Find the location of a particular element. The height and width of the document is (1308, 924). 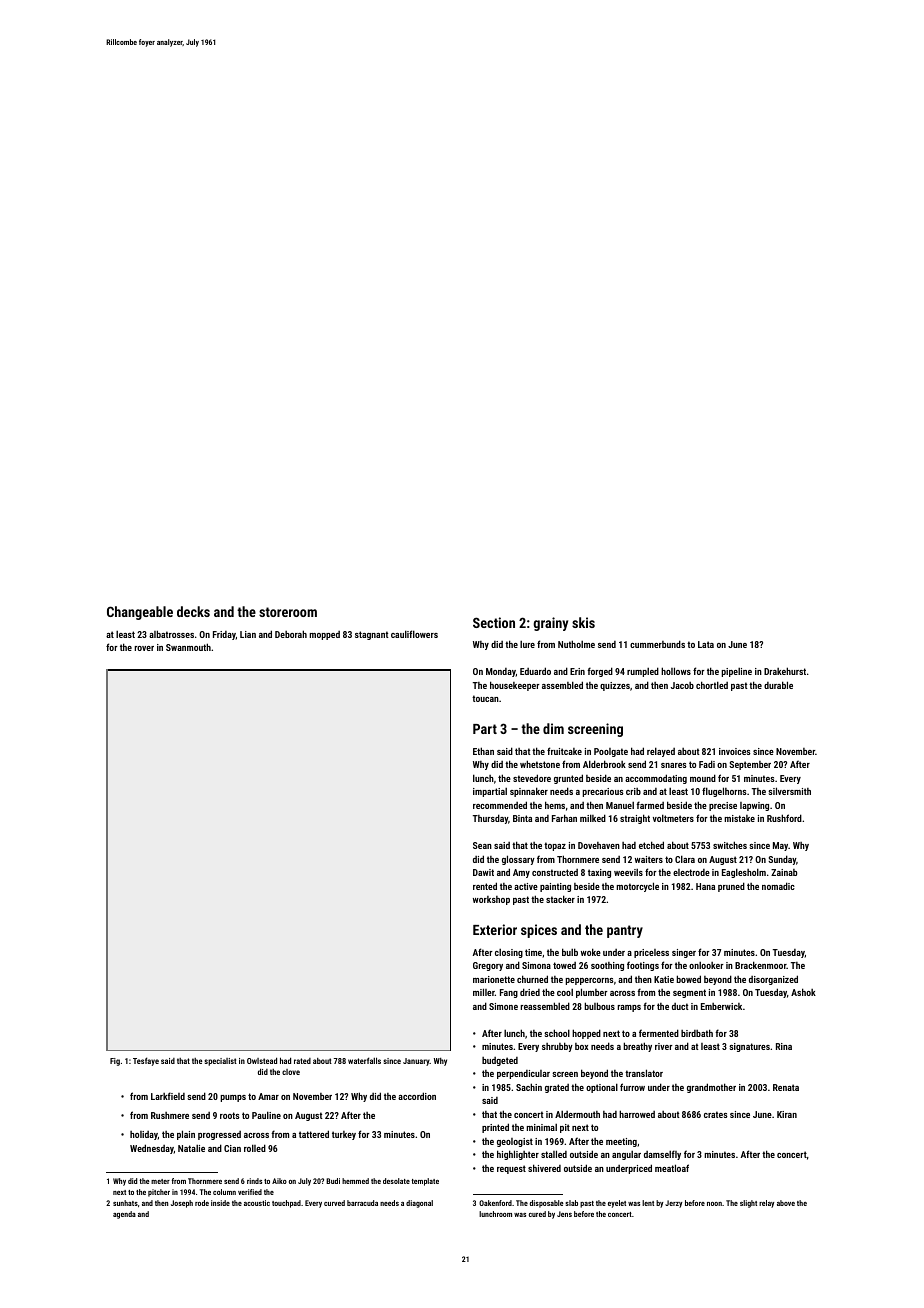

meatloaf is located at coordinates (672, 1168).
